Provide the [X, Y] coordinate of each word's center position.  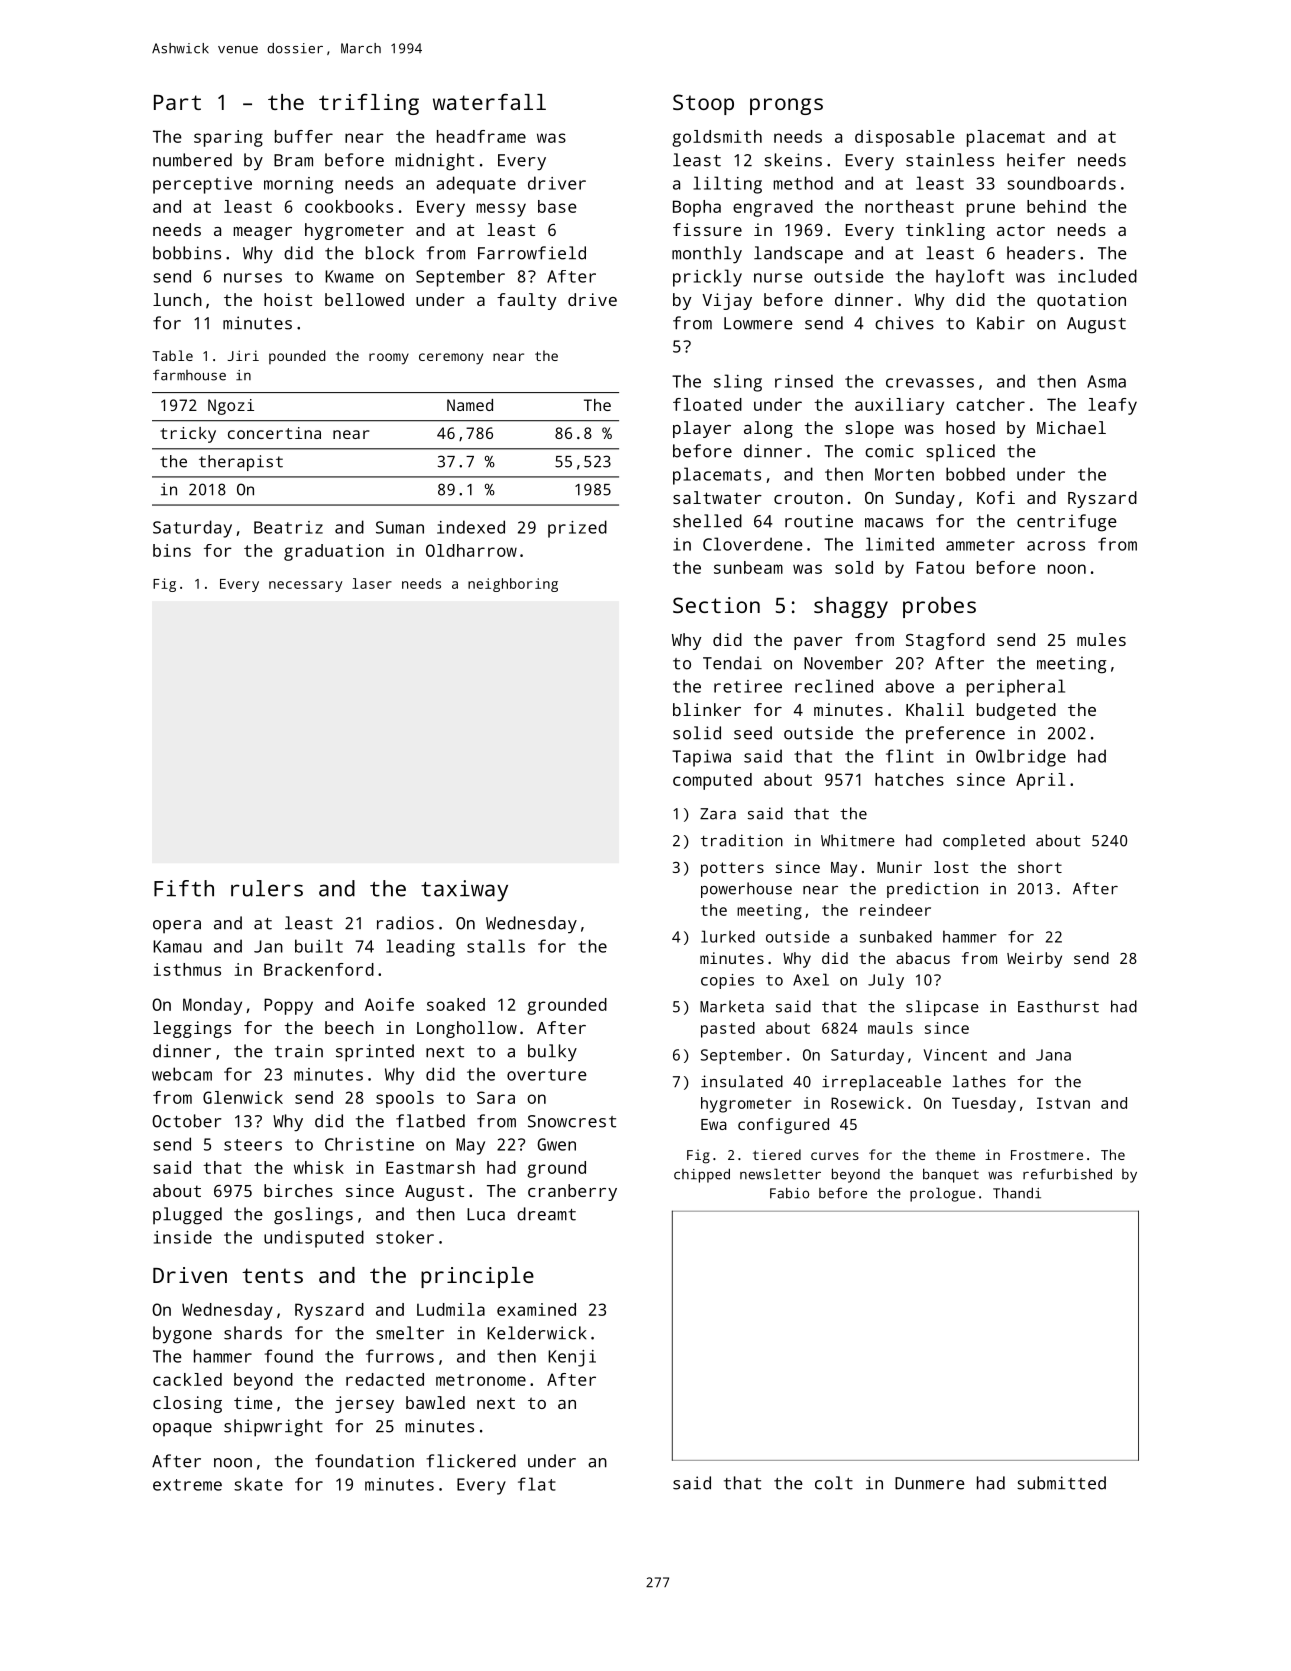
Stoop [703, 104]
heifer [1036, 160]
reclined [834, 686]
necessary [305, 586]
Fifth [184, 888]
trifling [369, 104]
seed [753, 733]
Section [716, 605]
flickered [471, 1461]
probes [939, 607]
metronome [481, 1380]
